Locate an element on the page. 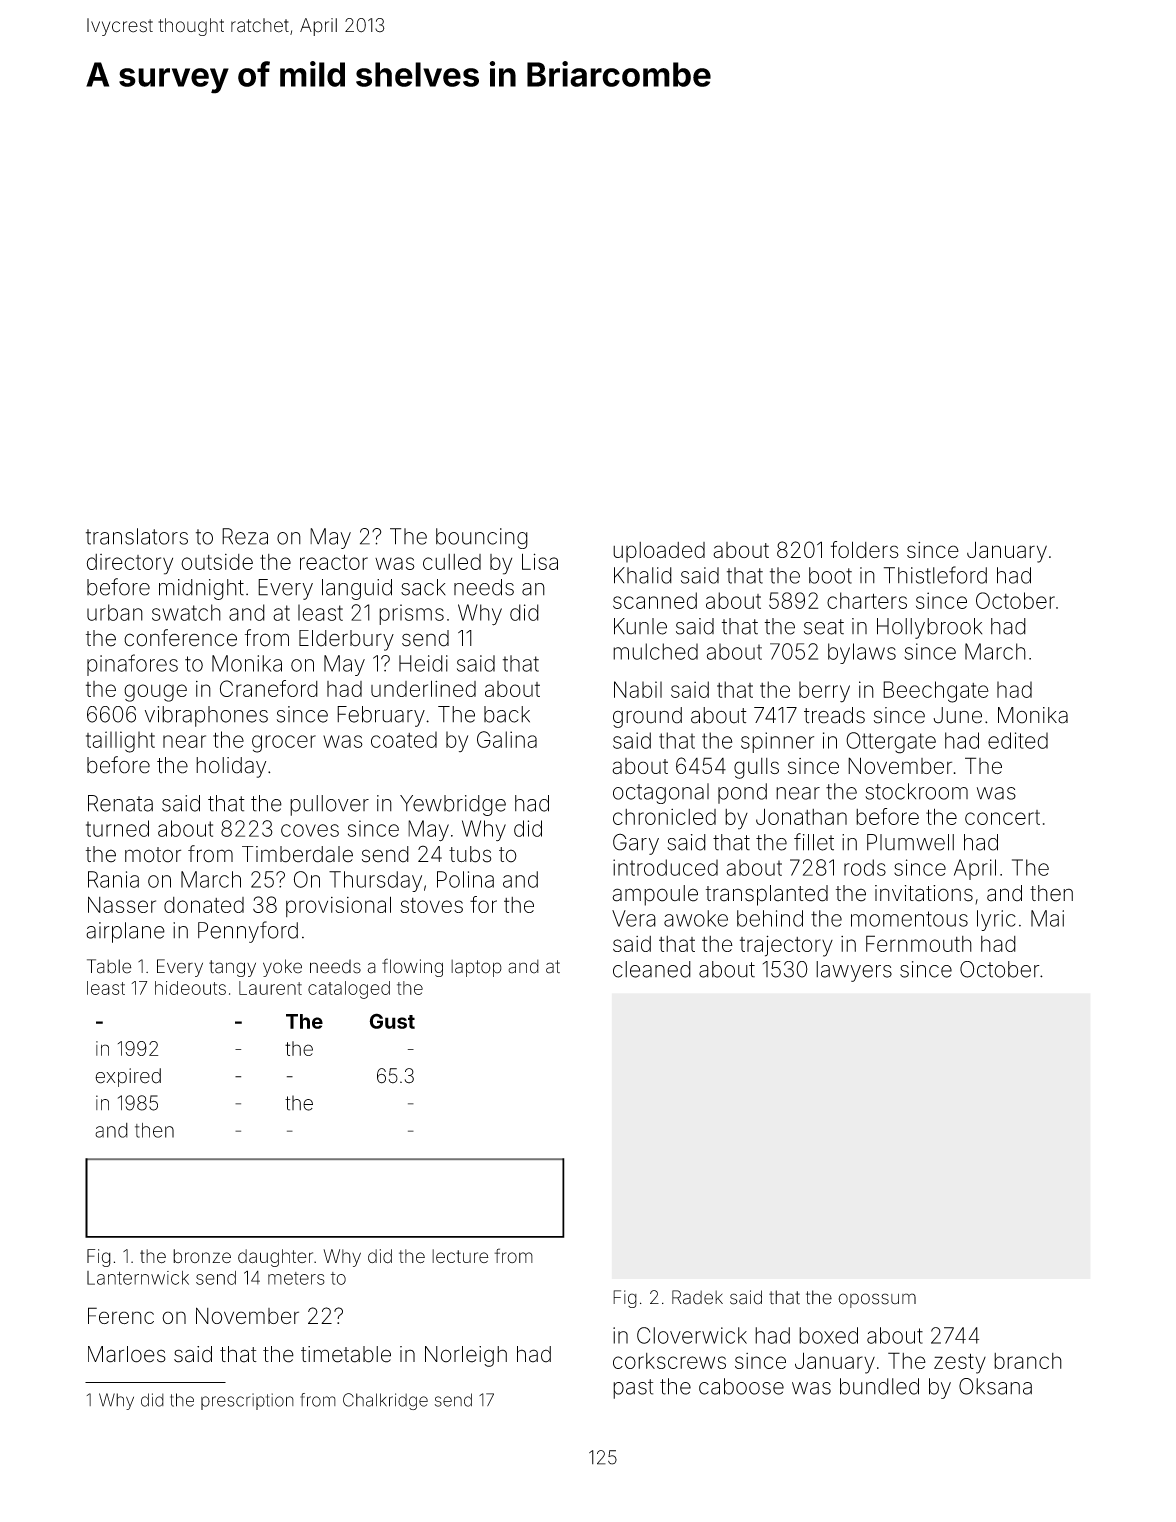 Image resolution: width=1176 pixels, height=1522 pixels. Pennyford is located at coordinates (248, 932).
